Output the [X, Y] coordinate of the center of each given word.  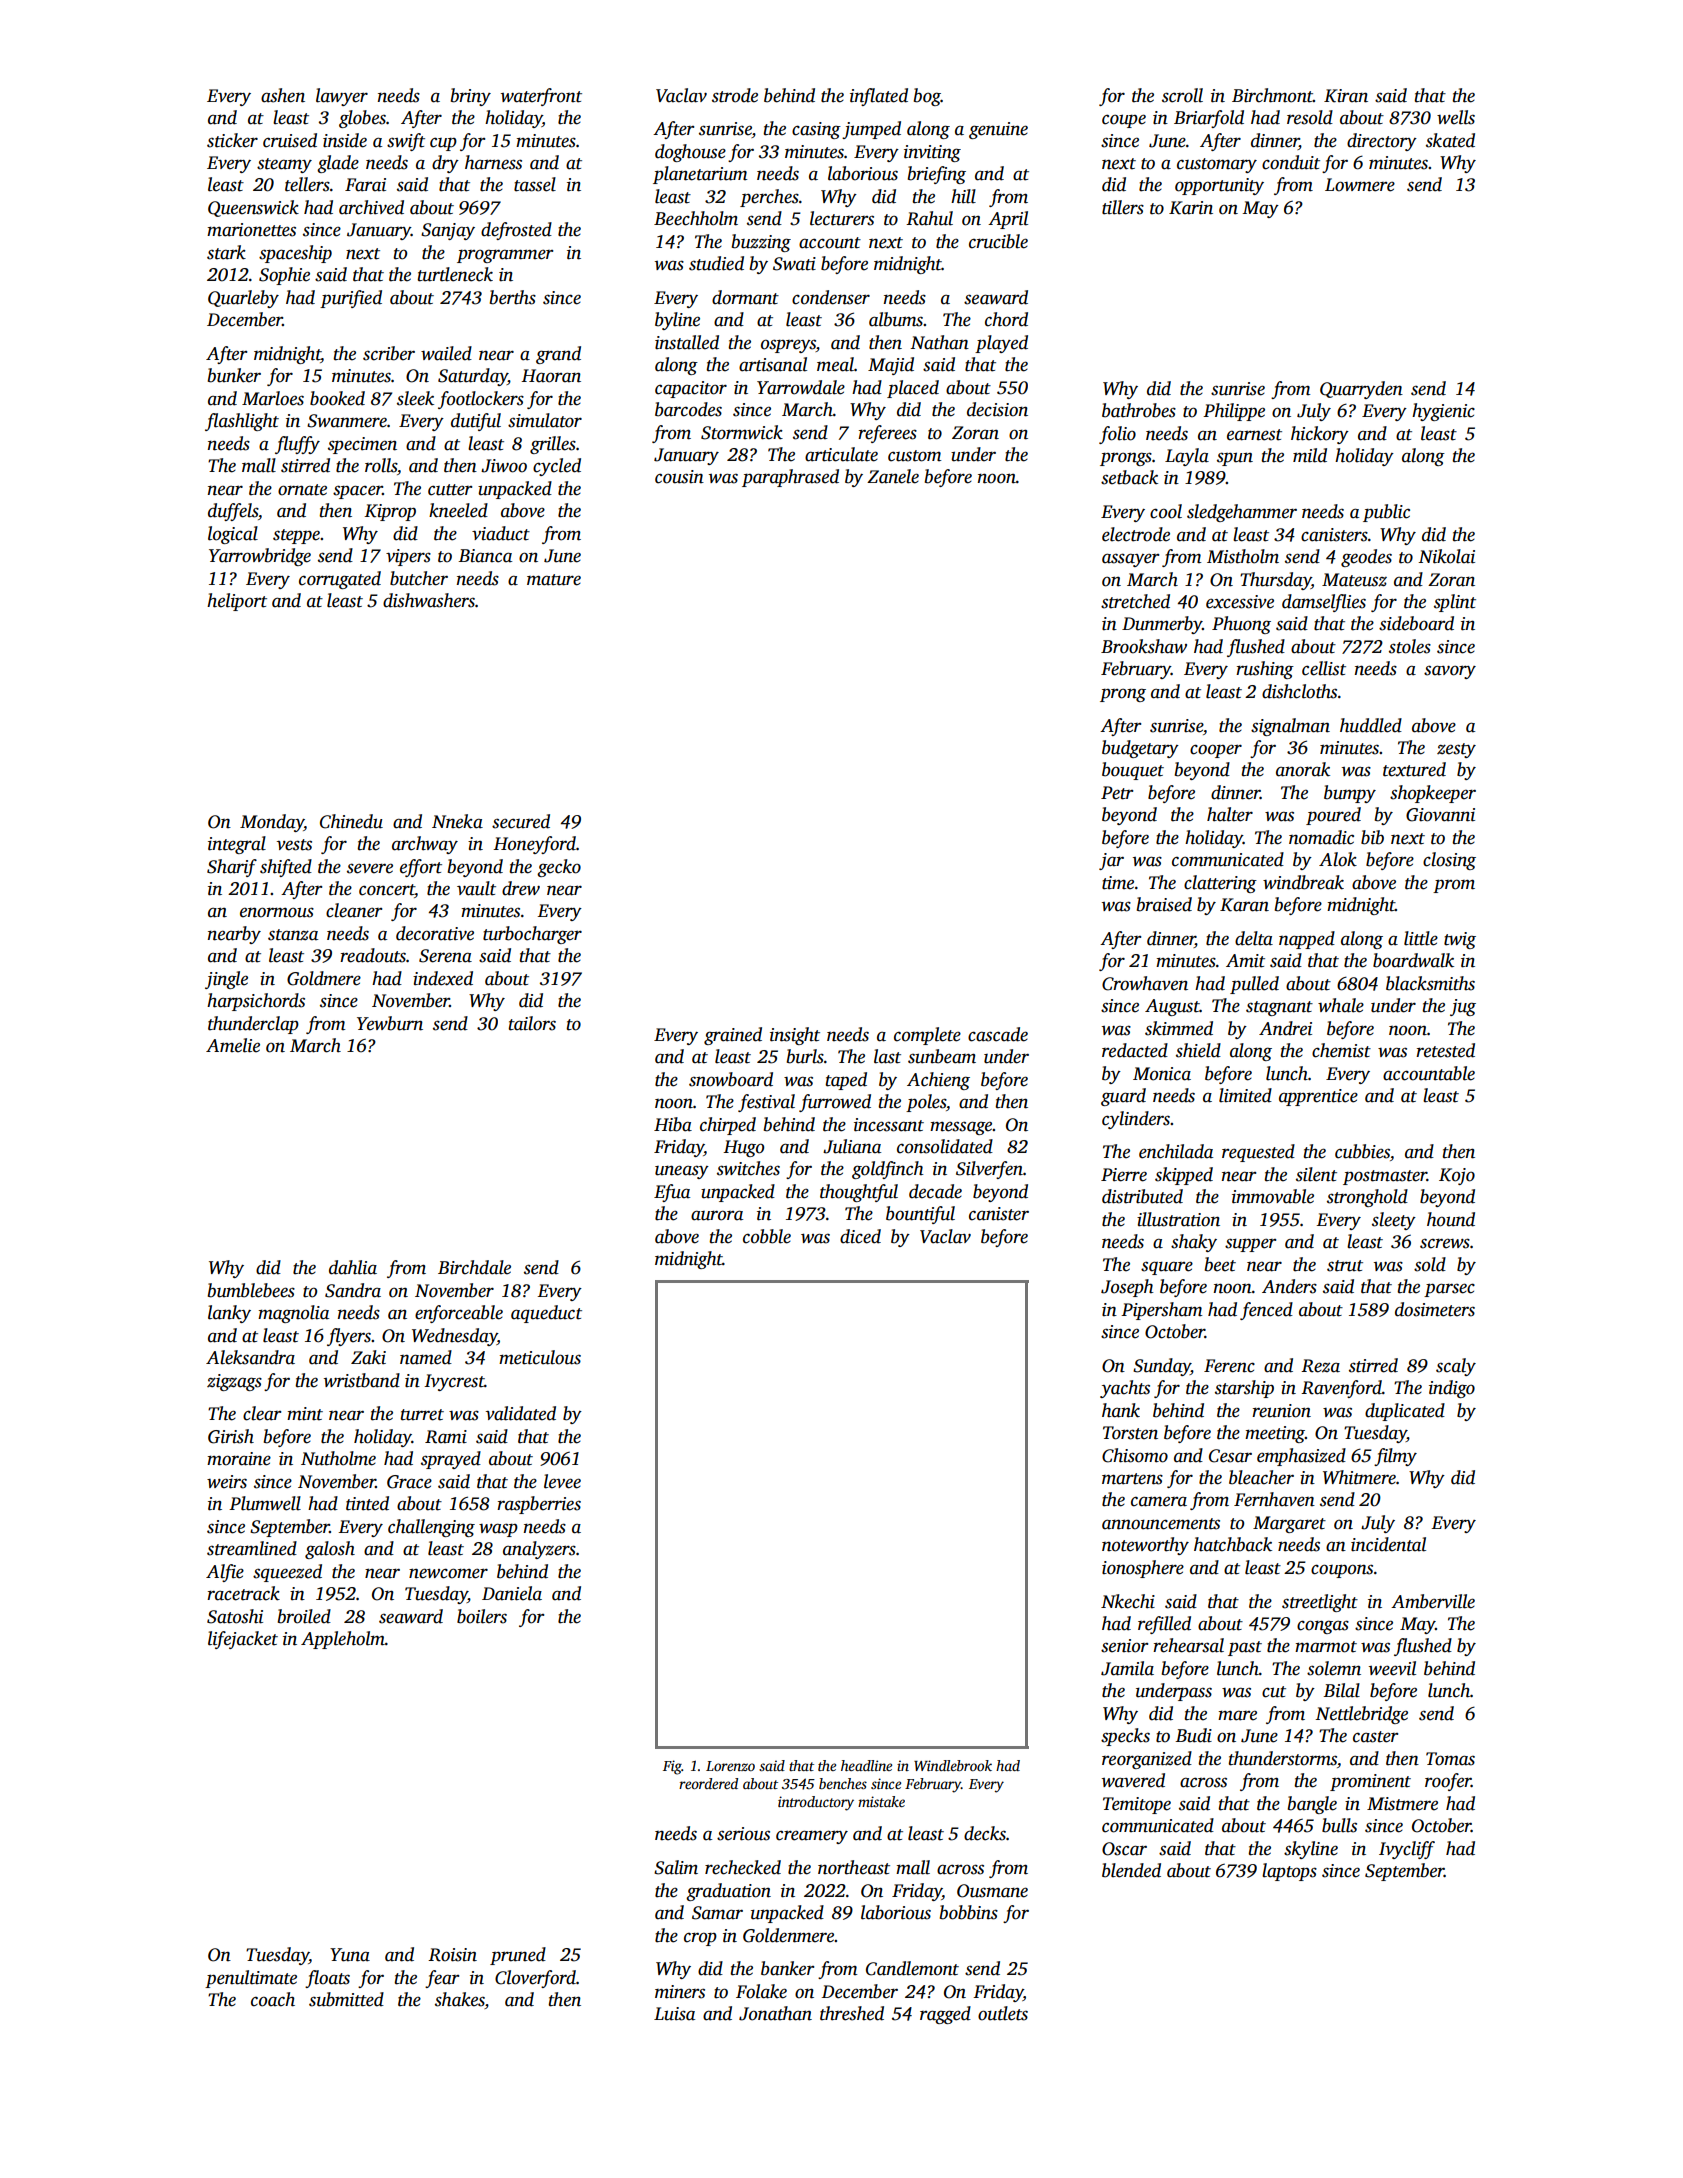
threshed [852, 2013]
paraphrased [790, 478]
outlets [1003, 2013]
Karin [1191, 208]
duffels [233, 512]
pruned [518, 1956]
